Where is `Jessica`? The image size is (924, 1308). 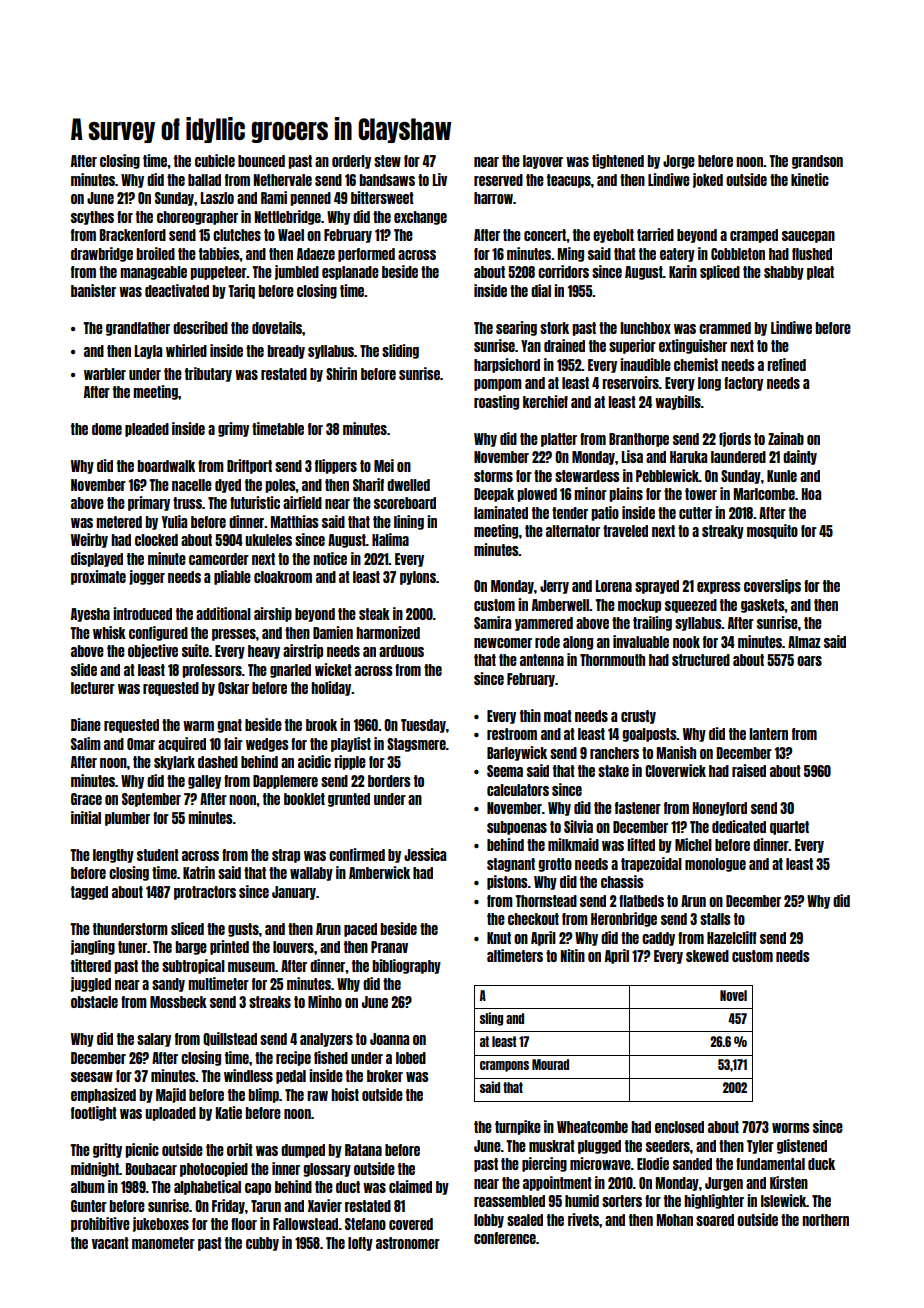 Jessica is located at coordinates (425, 854).
